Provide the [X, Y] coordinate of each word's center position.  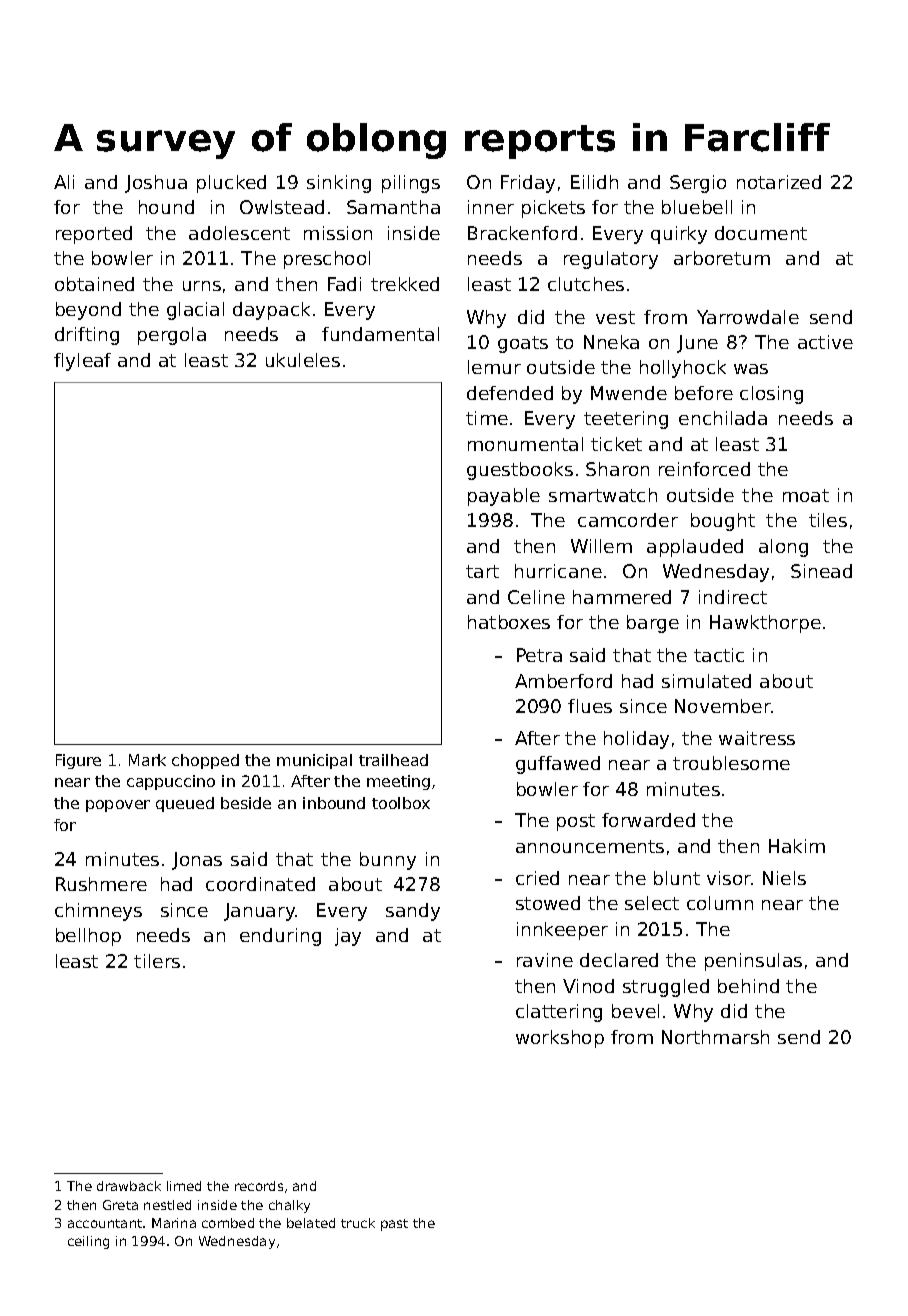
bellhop [88, 937]
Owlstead [282, 207]
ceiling [88, 1242]
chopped [205, 761]
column [720, 903]
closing [771, 395]
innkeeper [562, 931]
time [487, 418]
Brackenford [522, 233]
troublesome [731, 763]
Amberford [563, 681]
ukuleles [303, 360]
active [825, 342]
